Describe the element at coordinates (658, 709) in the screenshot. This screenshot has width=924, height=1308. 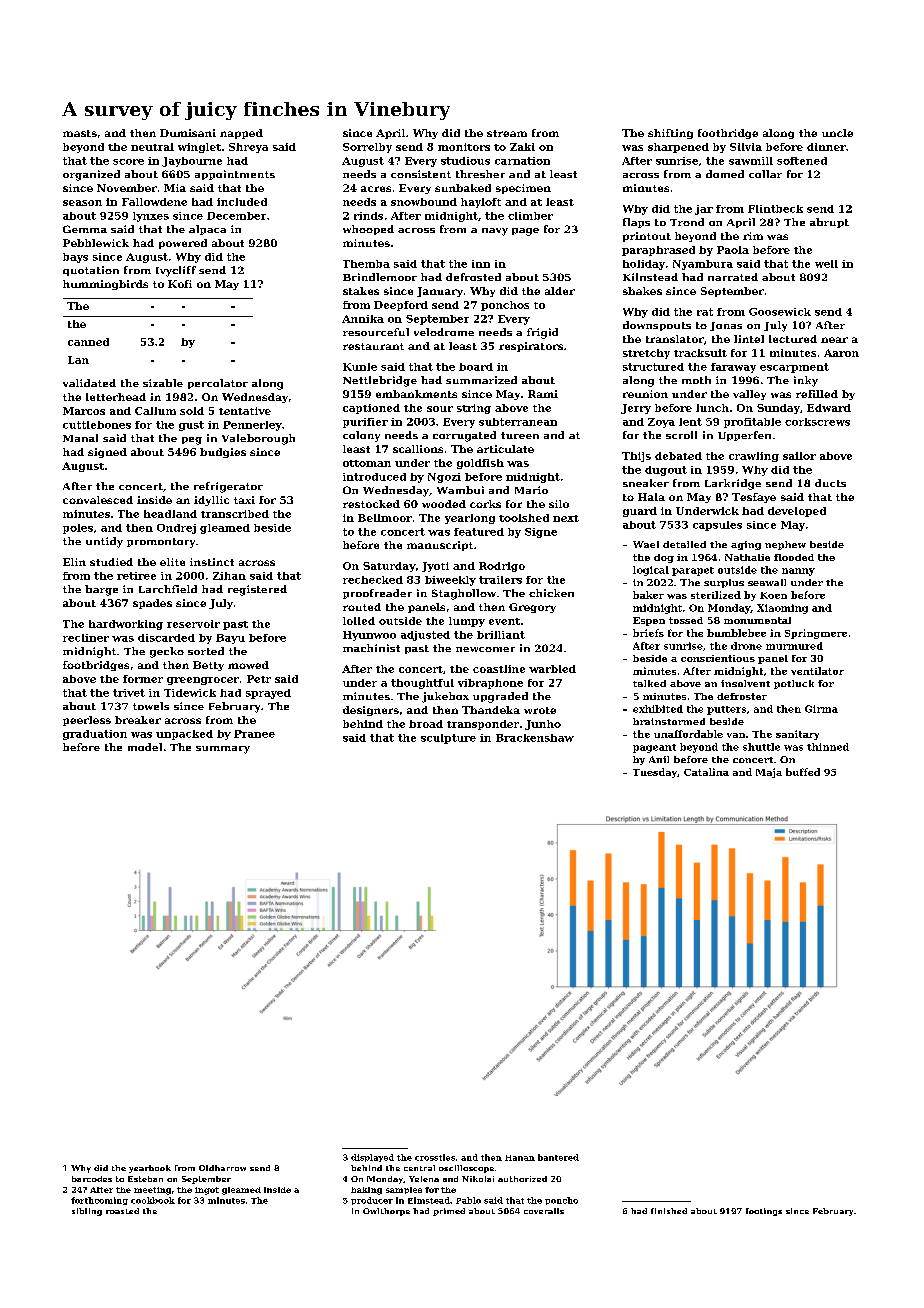
I see `exhibited` at that location.
